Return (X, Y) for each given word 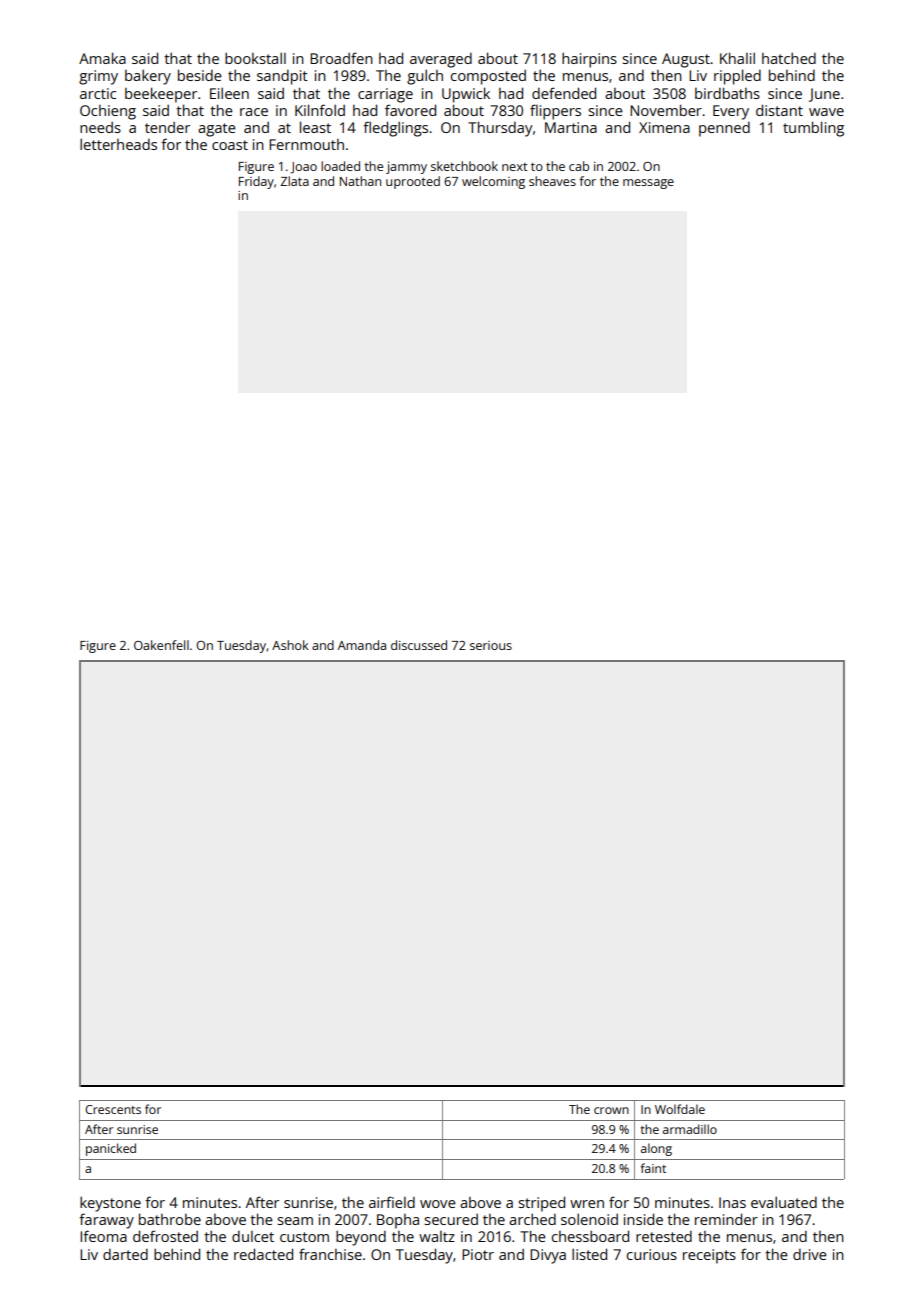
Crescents (113, 1109)
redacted (263, 1254)
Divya (548, 1256)
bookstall (255, 58)
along (656, 1149)
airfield (392, 1202)
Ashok (290, 645)
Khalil (737, 58)
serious (491, 645)
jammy (406, 167)
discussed (419, 645)
